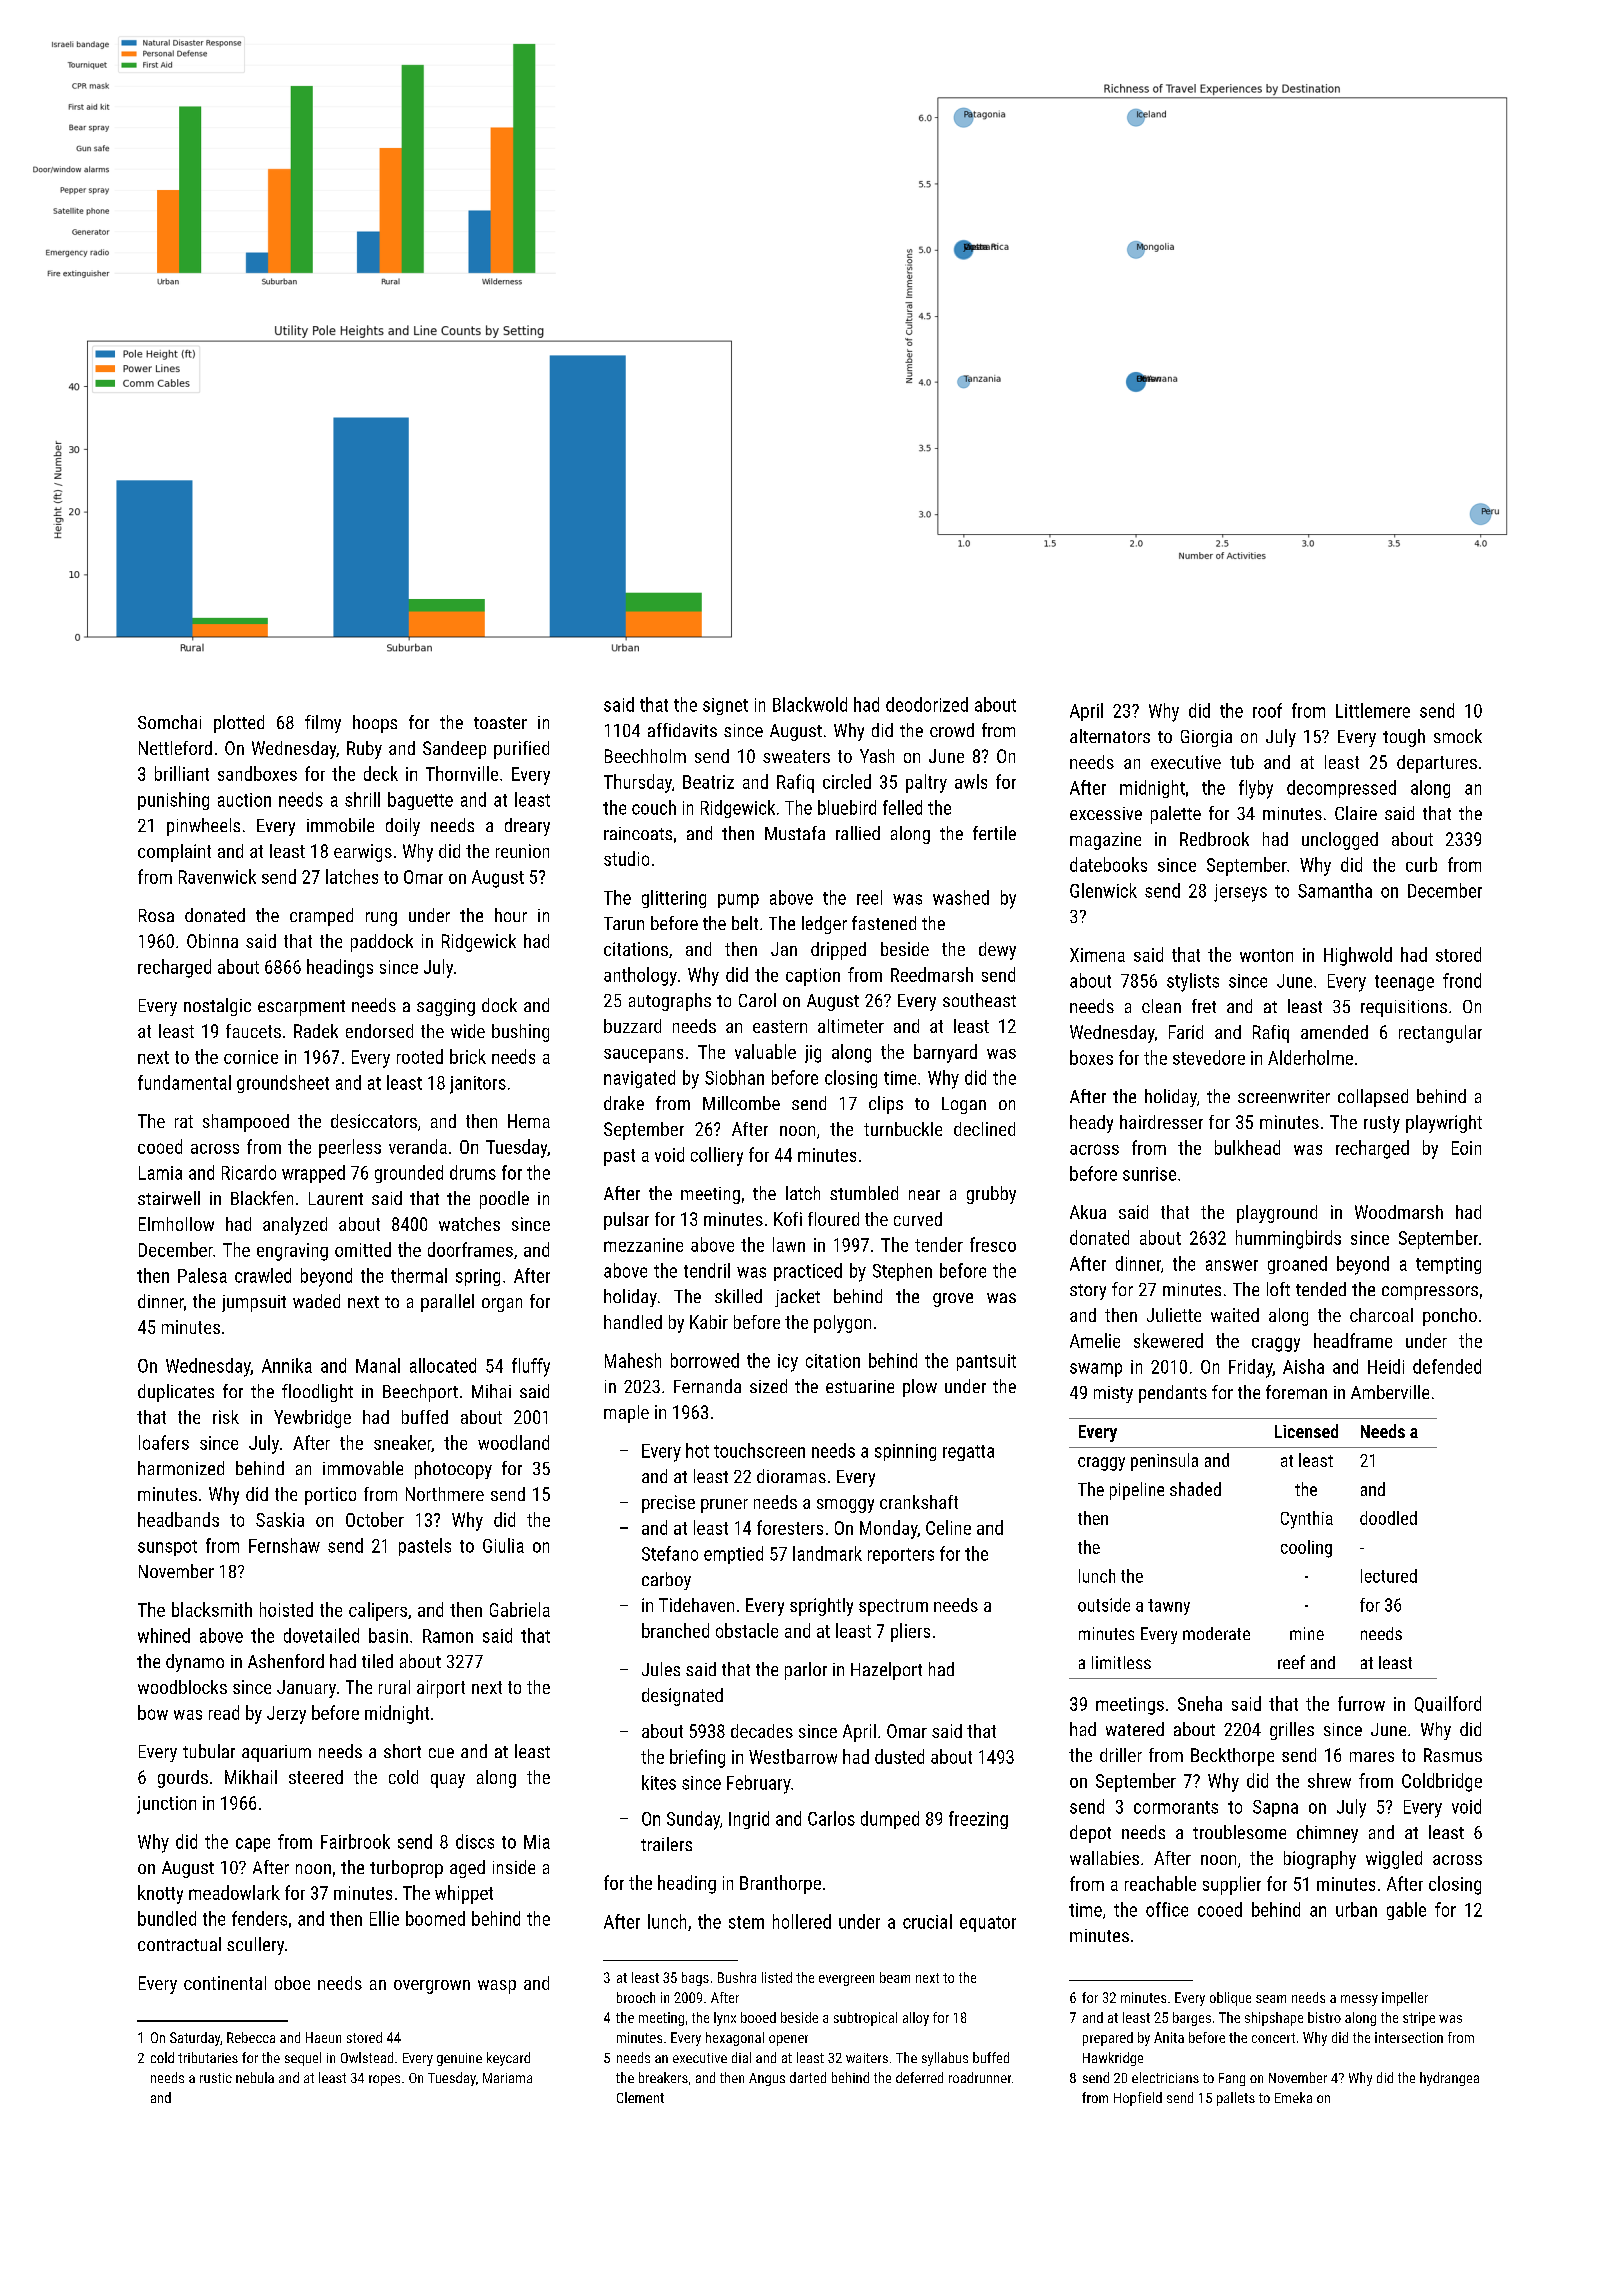 Image resolution: width=1620 pixels, height=2292 pixels. I want to click on signet, so click(725, 706).
